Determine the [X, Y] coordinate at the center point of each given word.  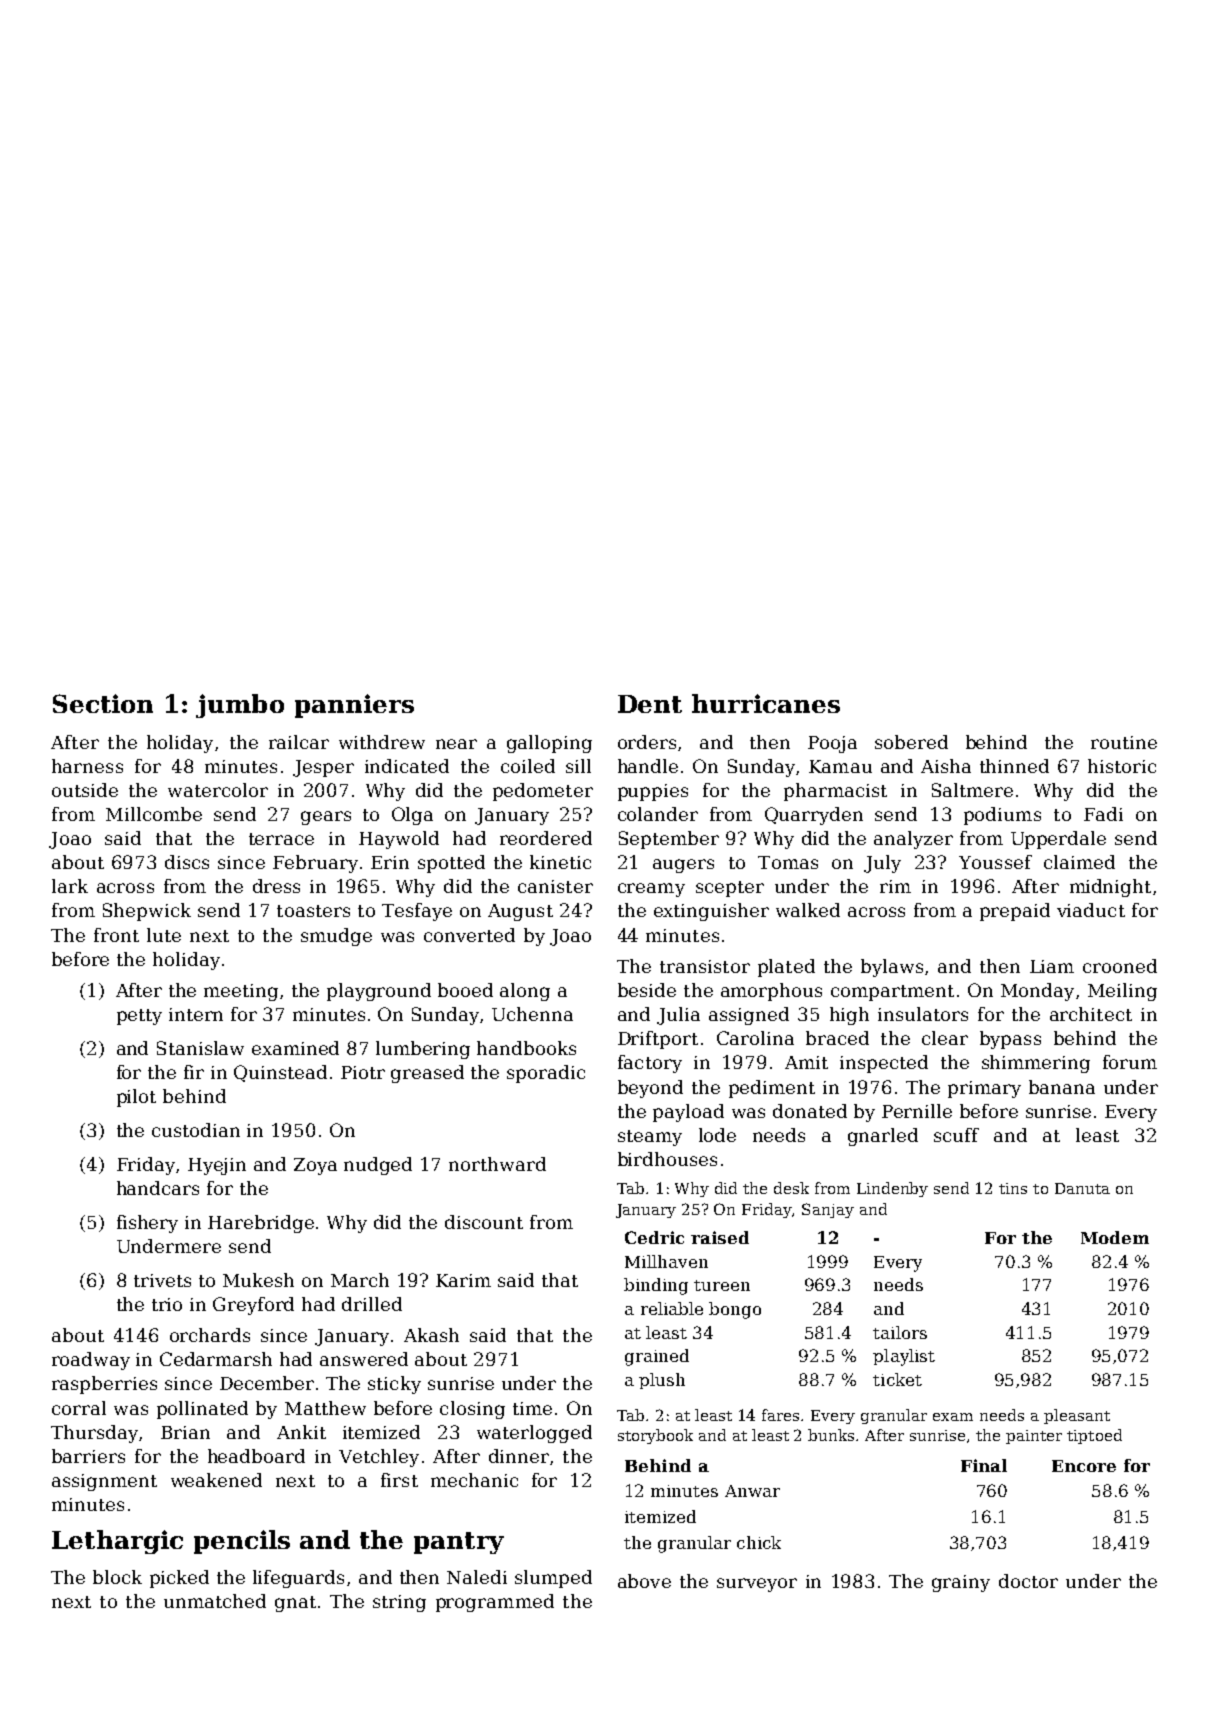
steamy [650, 1138]
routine [1124, 742]
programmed [495, 1603]
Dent [650, 704]
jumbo [240, 706]
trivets [162, 1280]
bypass [1010, 1040]
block [117, 1577]
